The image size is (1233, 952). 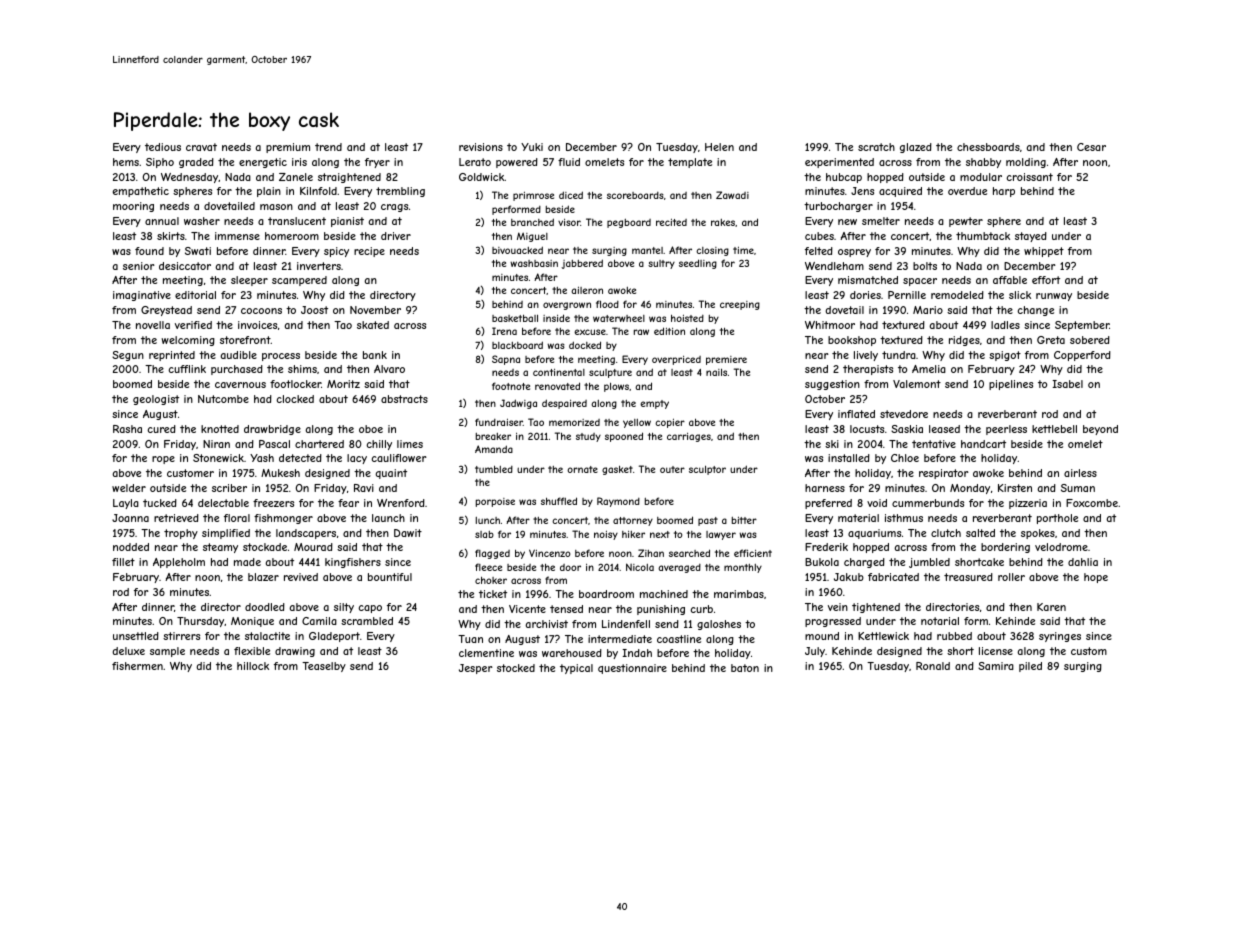 I want to click on Cesar, so click(x=1091, y=147).
